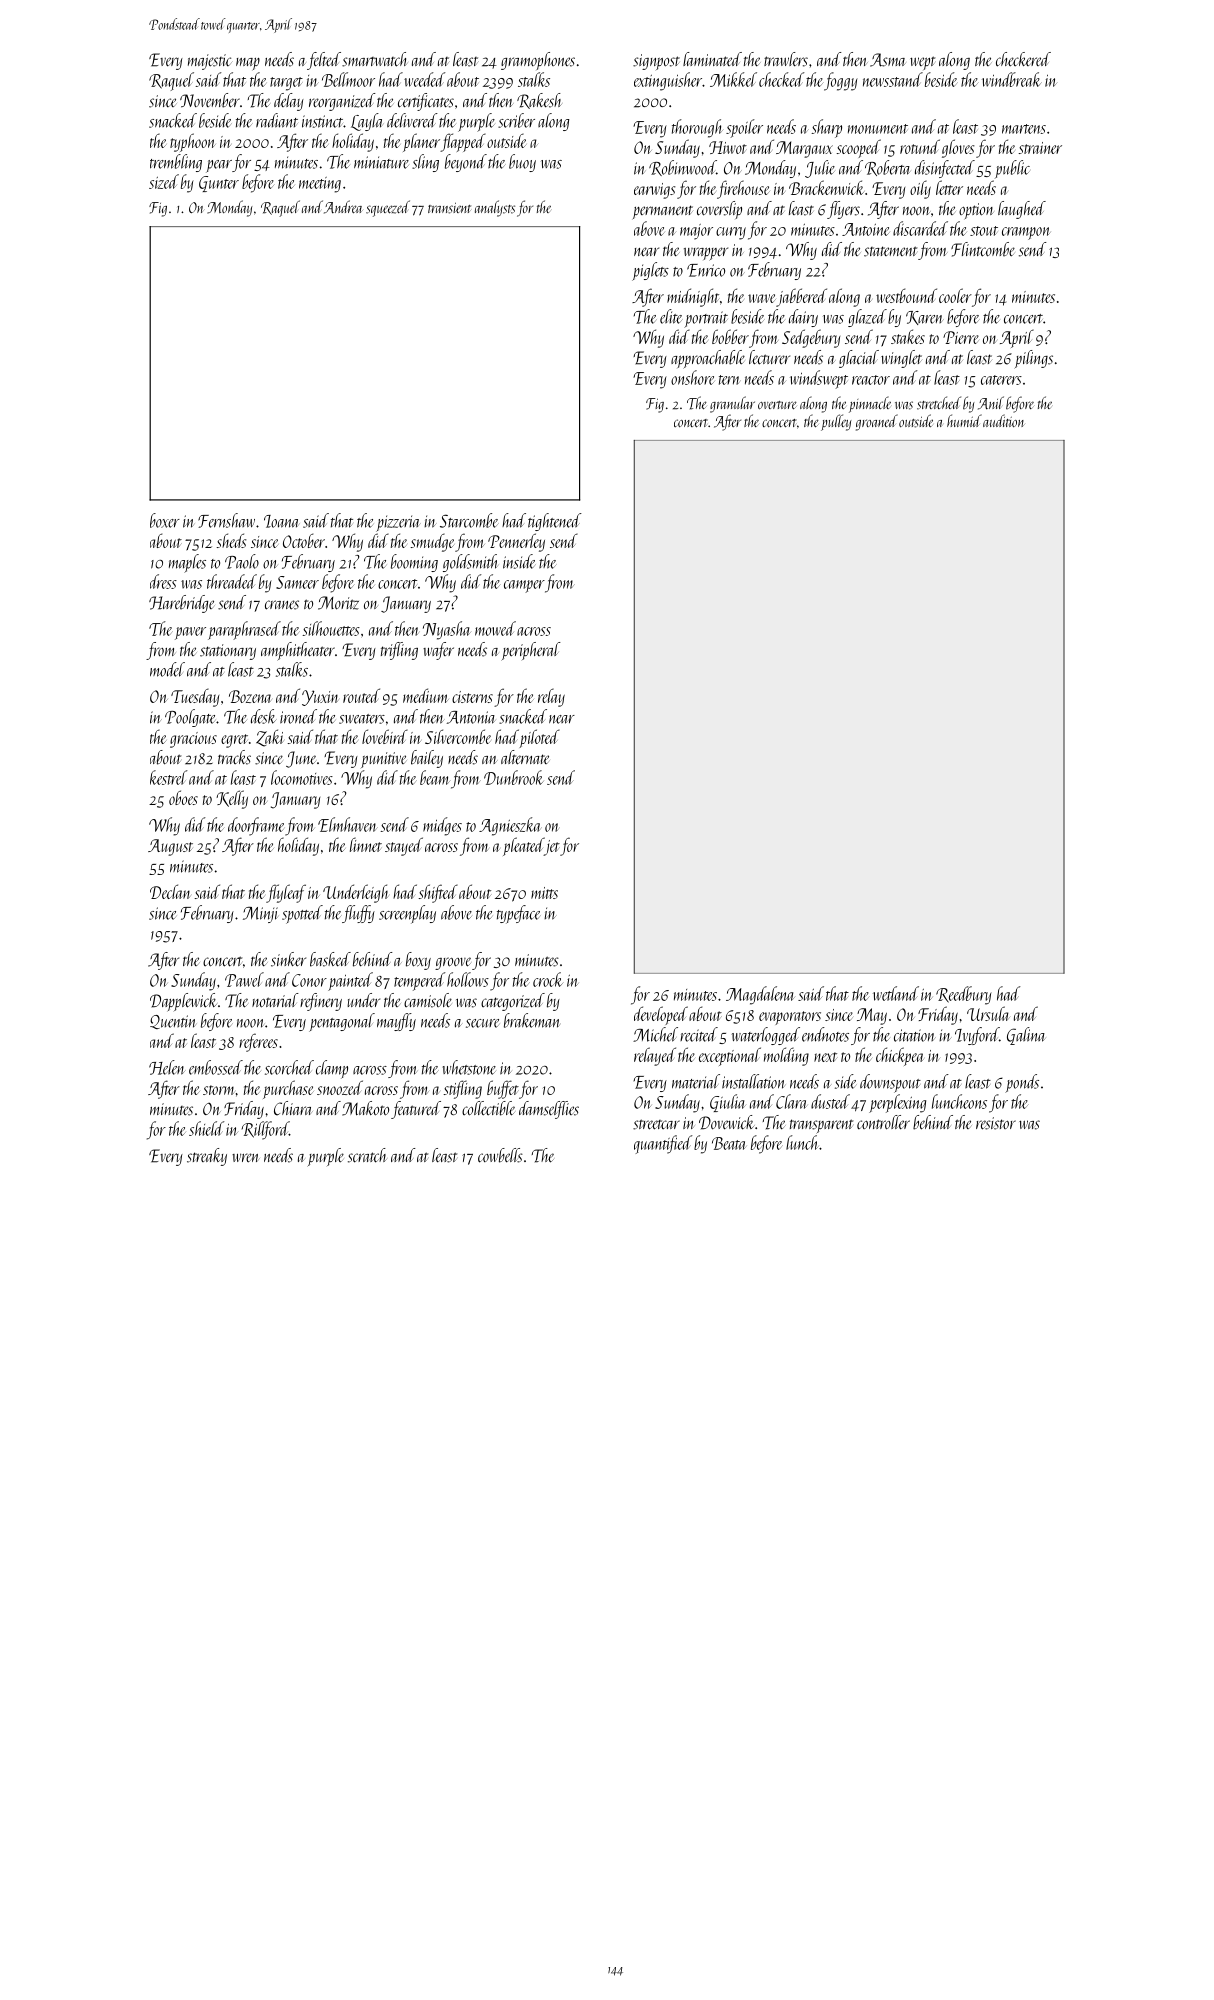  Describe the element at coordinates (442, 826) in the screenshot. I see `midges` at that location.
